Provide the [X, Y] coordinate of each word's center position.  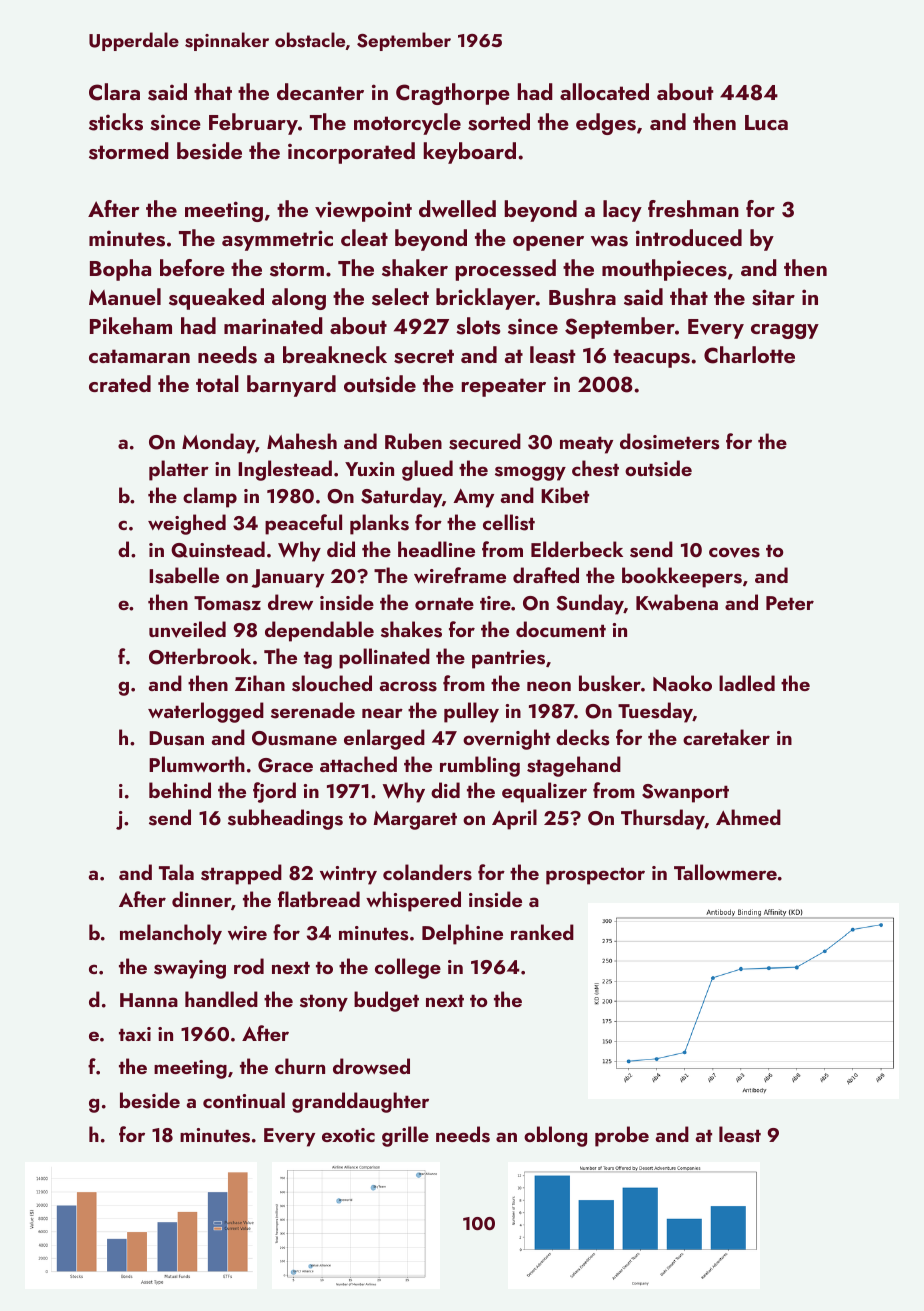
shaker [415, 268]
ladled [747, 683]
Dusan [176, 738]
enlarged [384, 739]
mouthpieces [664, 270]
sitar [773, 297]
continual [244, 1100]
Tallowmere [725, 872]
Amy [473, 498]
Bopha [120, 270]
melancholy [171, 934]
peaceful [303, 524]
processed [505, 270]
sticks [116, 122]
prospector [595, 876]
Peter [790, 603]
